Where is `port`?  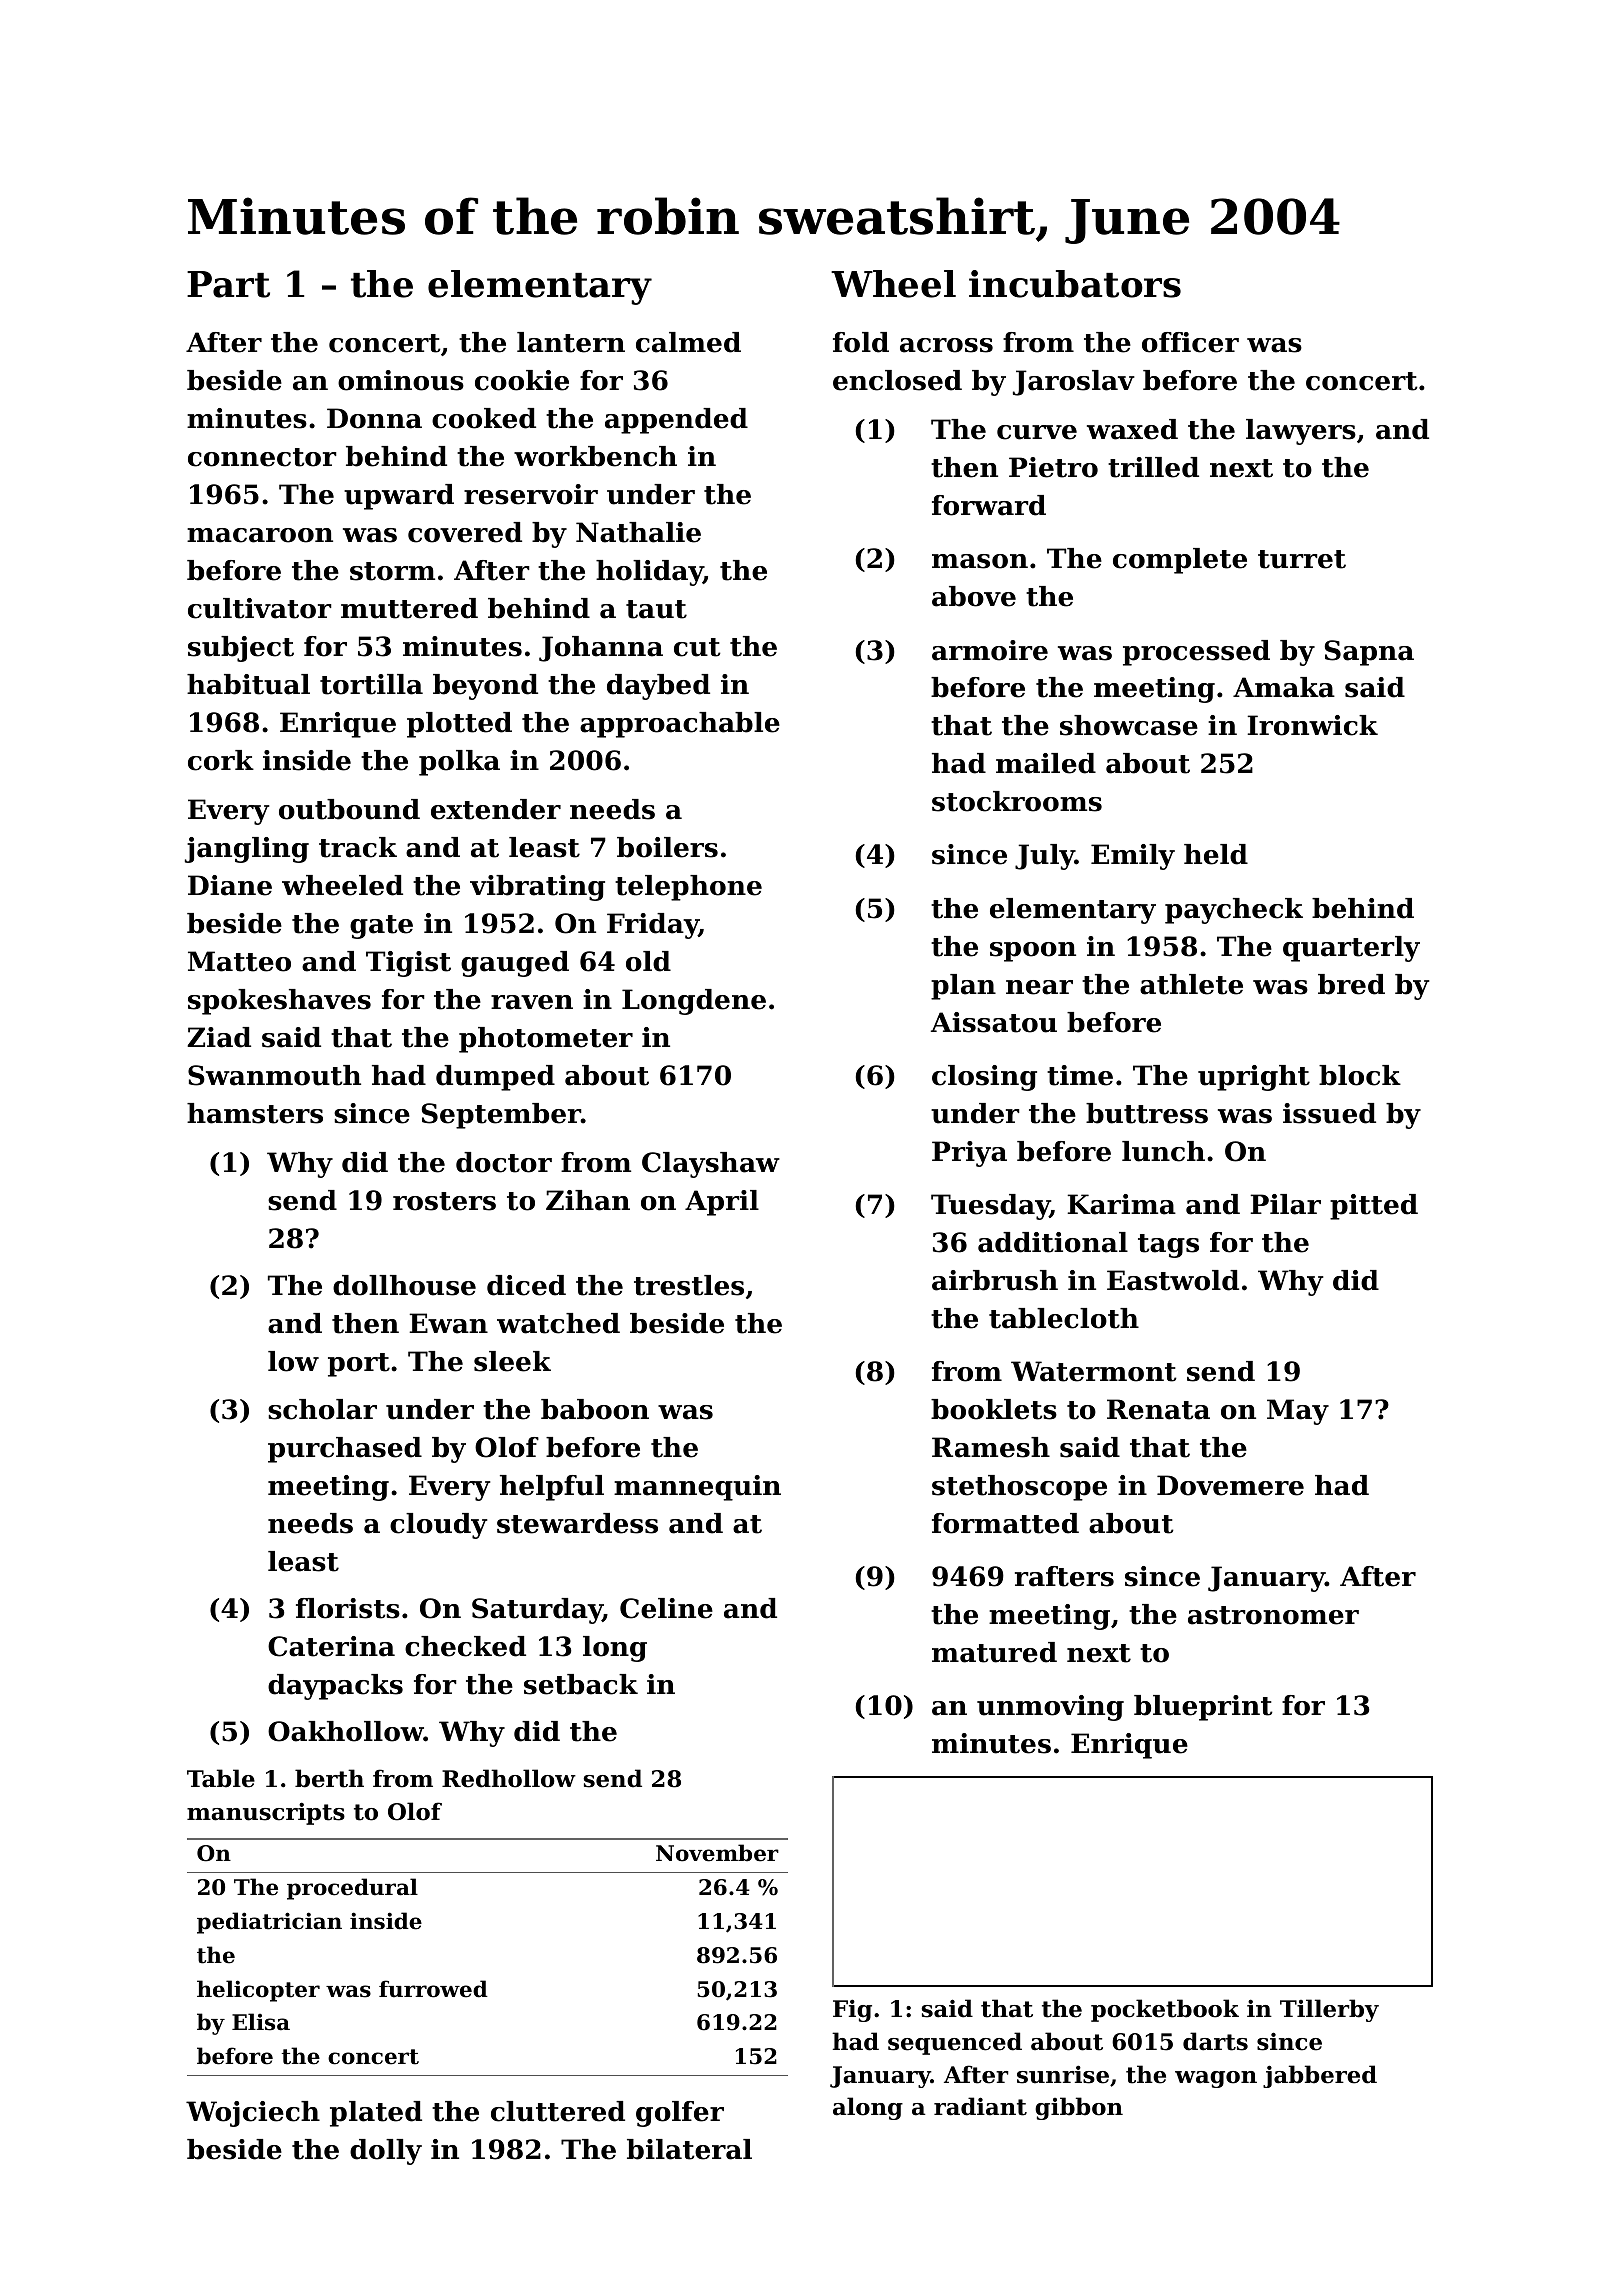
port is located at coordinates (359, 1365).
